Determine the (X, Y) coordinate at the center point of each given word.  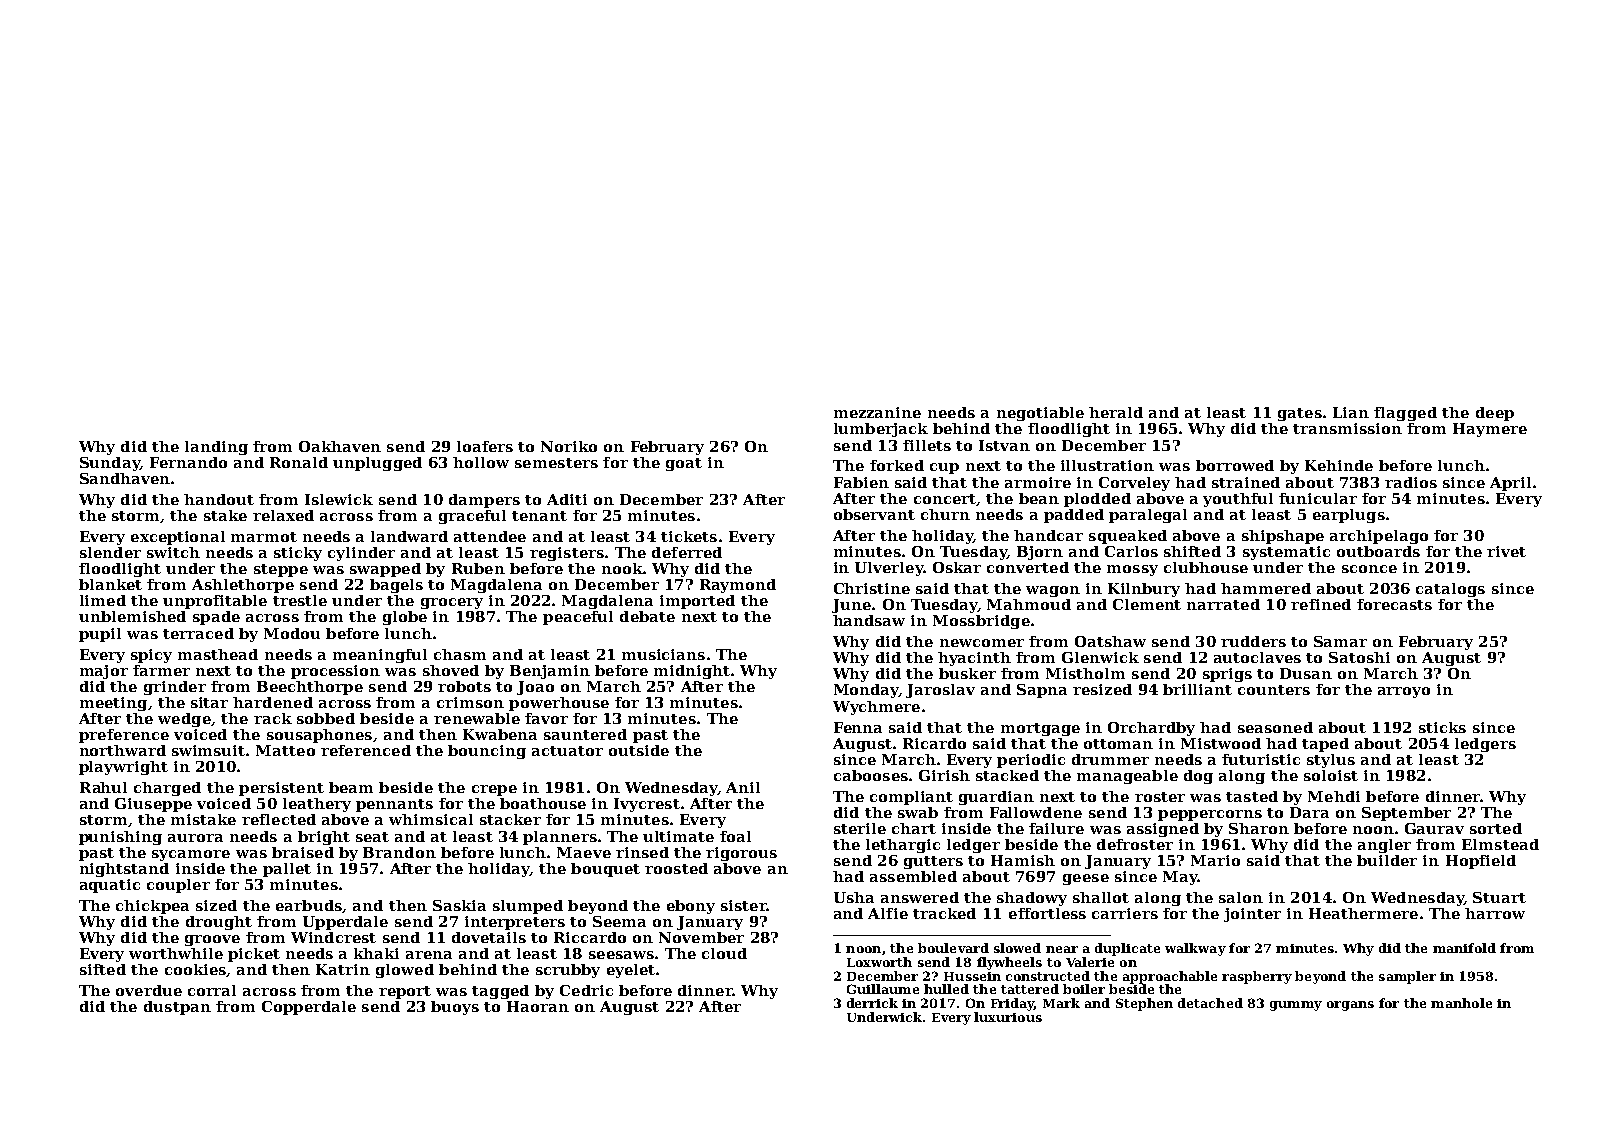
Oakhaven (340, 446)
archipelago (1379, 537)
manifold (1464, 948)
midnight (692, 672)
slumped (528, 907)
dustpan (177, 1008)
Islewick (339, 499)
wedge (184, 720)
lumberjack (881, 430)
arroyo (1404, 692)
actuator (567, 751)
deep (1495, 414)
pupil (100, 635)
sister (744, 905)
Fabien (861, 482)
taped (1325, 745)
